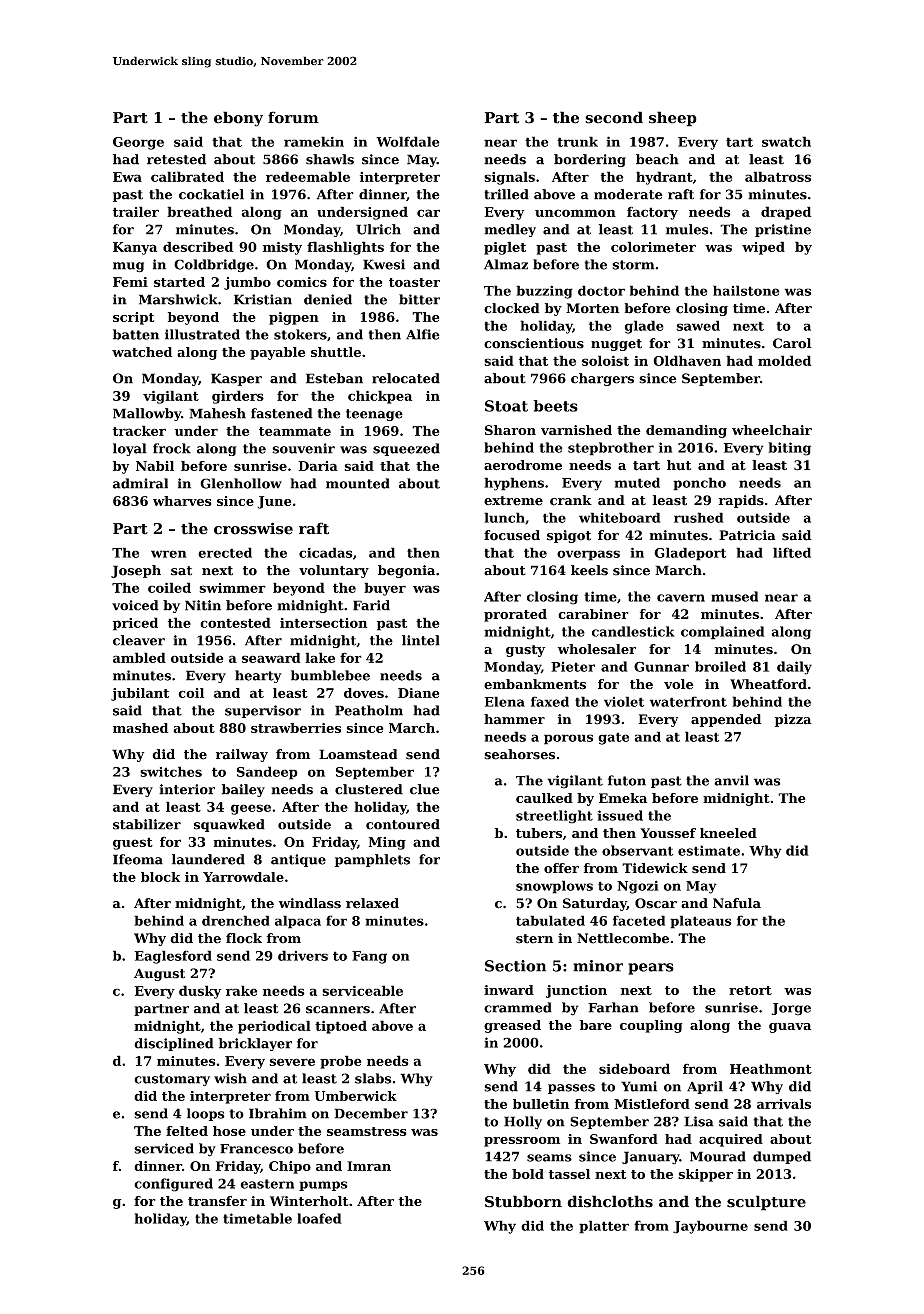  I want to click on focused, so click(512, 535).
